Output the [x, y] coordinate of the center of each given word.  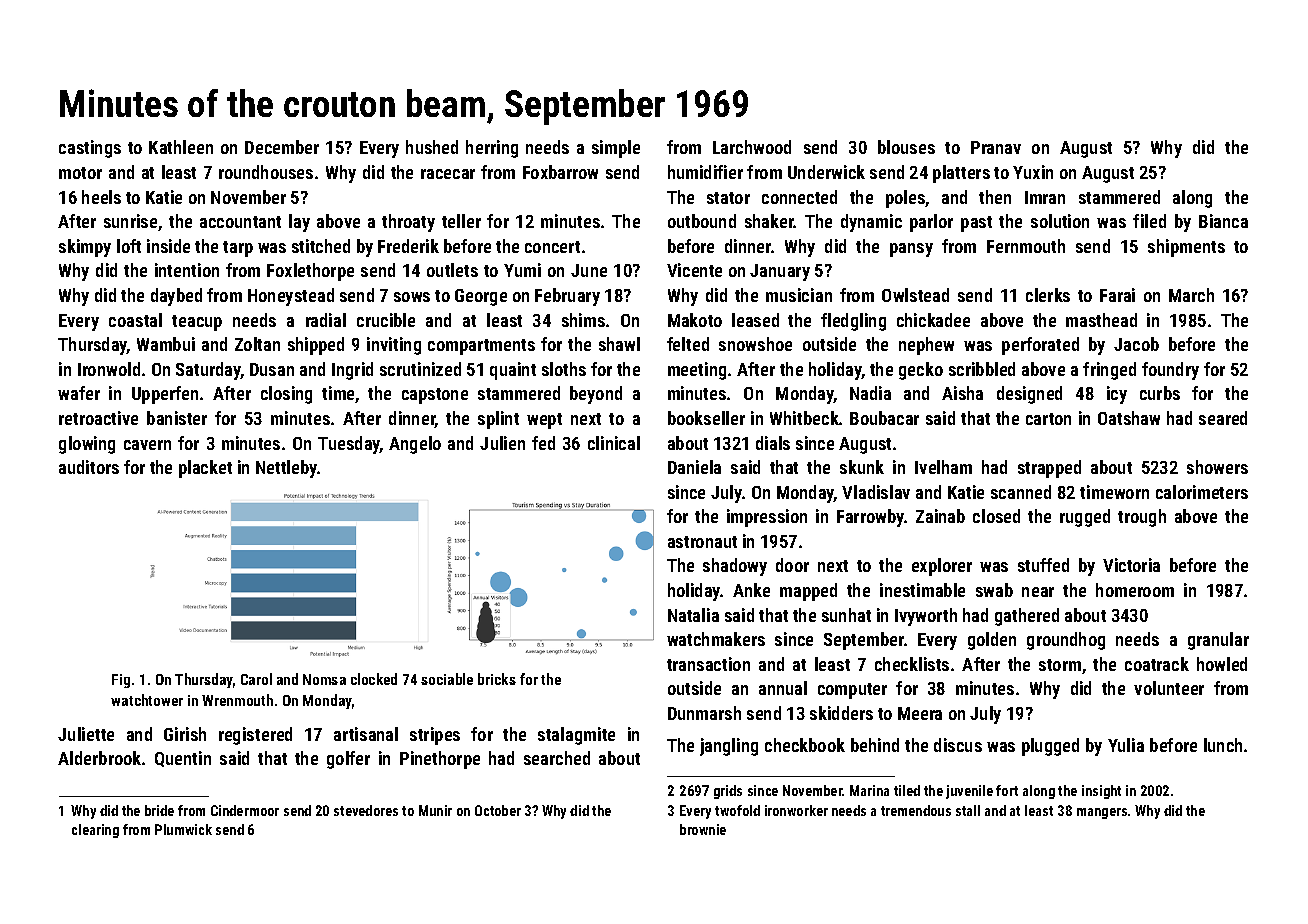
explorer [942, 567]
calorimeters [1202, 492]
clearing [95, 831]
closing [286, 395]
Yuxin [1033, 172]
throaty [408, 223]
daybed [176, 297]
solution [1060, 221]
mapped [808, 592]
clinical [614, 443]
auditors [89, 467]
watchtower [147, 700]
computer [852, 691]
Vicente [694, 270]
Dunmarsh [704, 713]
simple [616, 149]
